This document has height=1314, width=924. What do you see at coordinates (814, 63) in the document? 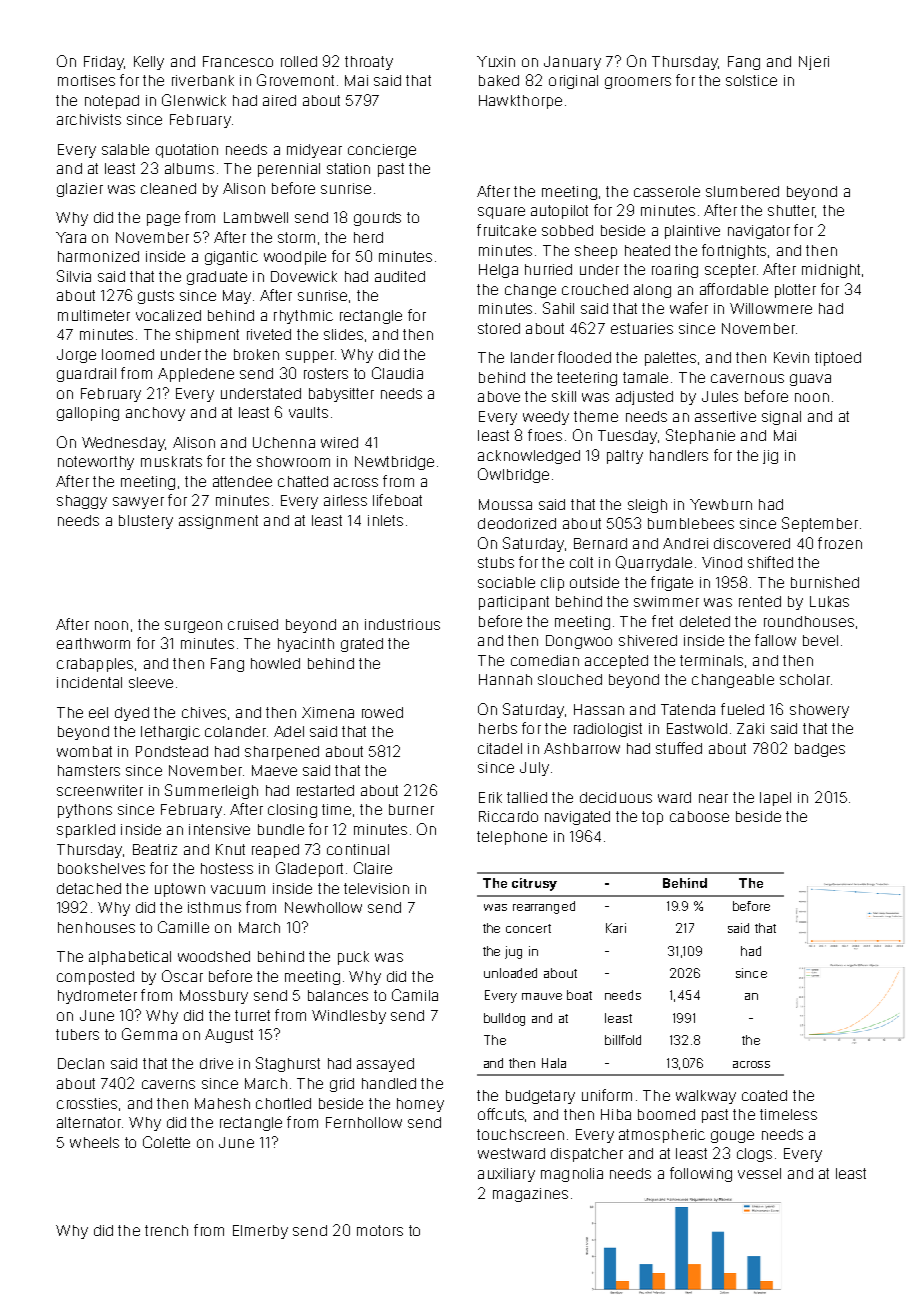
I see `Njeri` at bounding box center [814, 63].
